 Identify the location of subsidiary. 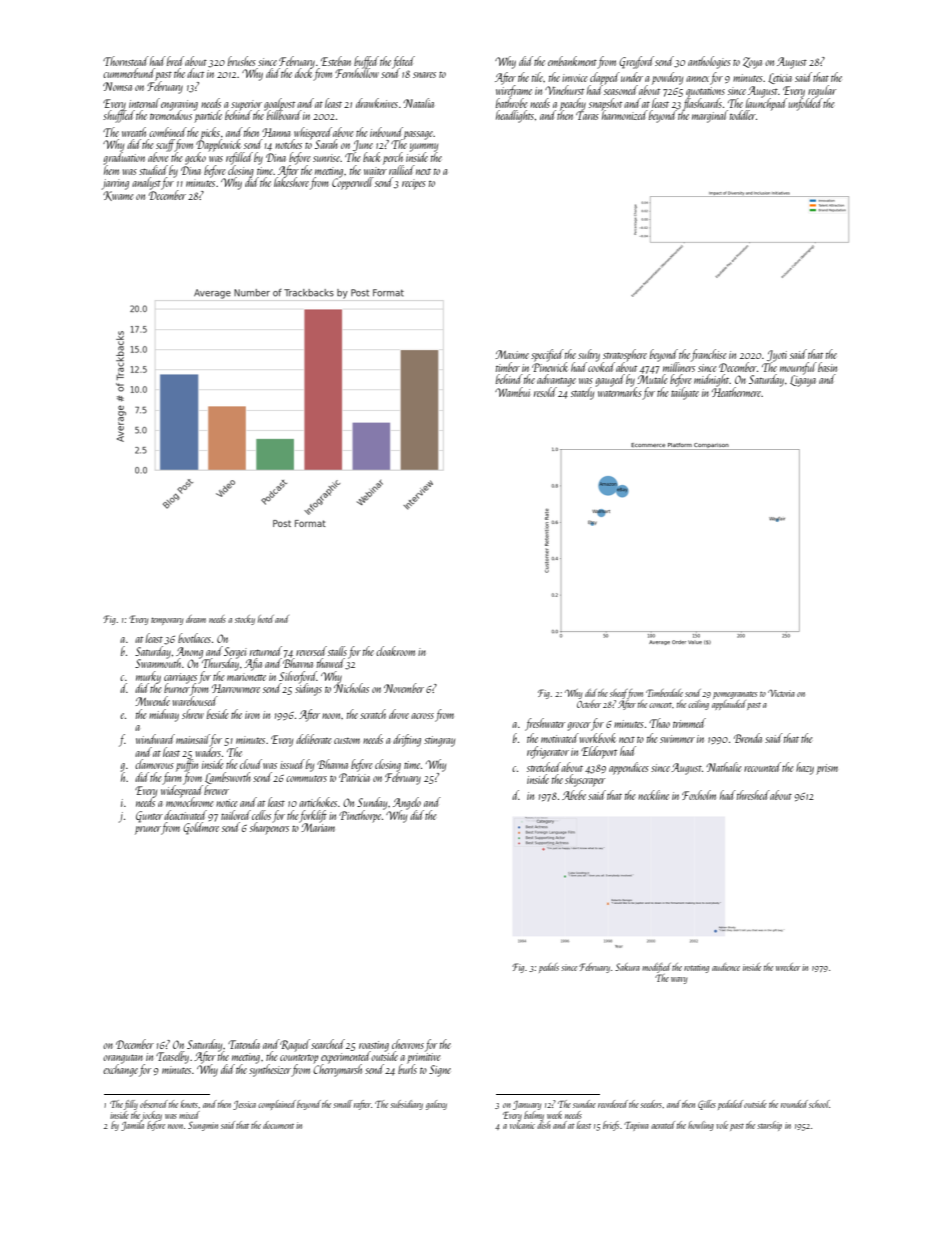
(406, 1105).
